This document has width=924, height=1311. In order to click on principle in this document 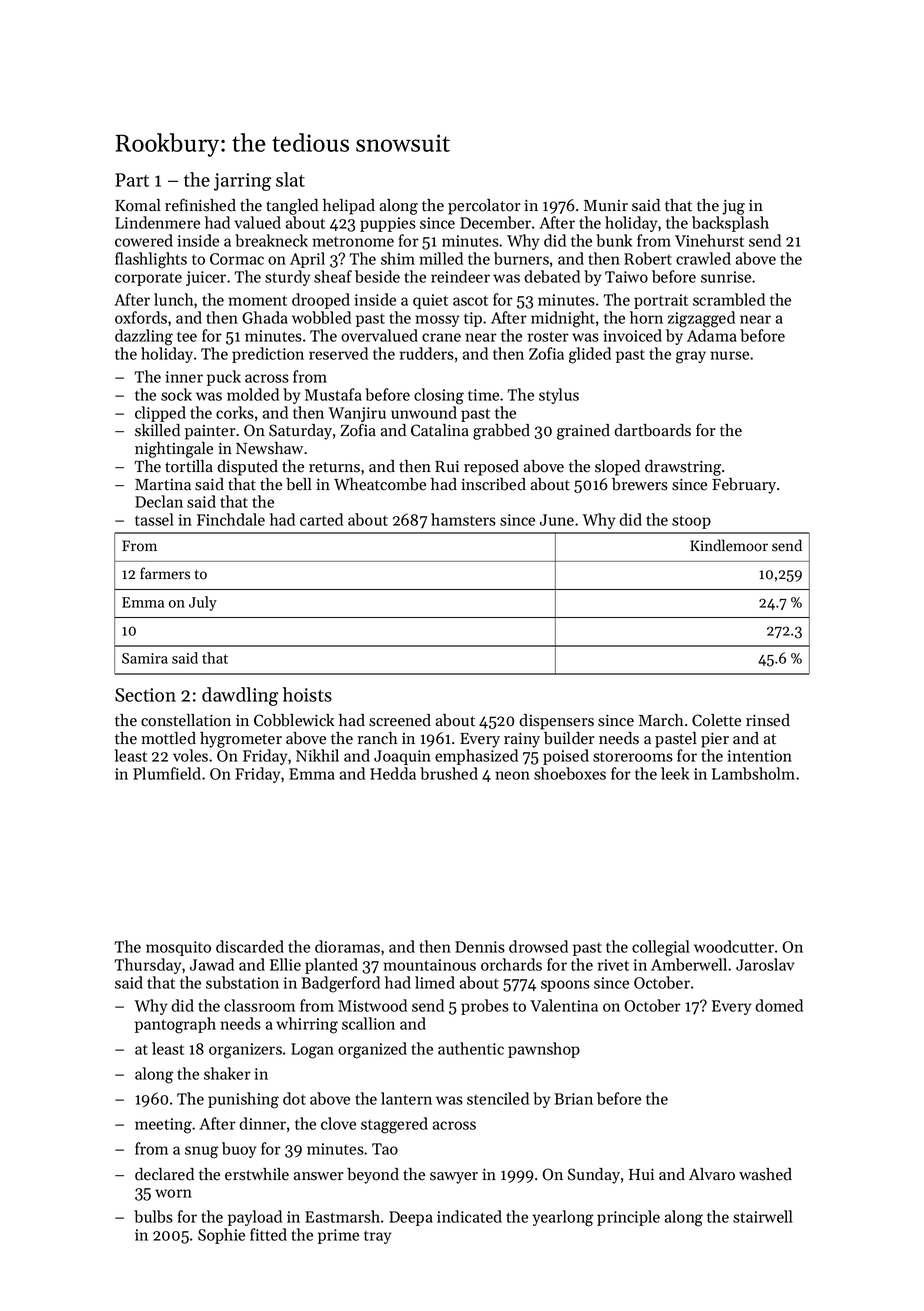, I will do `click(628, 1218)`.
